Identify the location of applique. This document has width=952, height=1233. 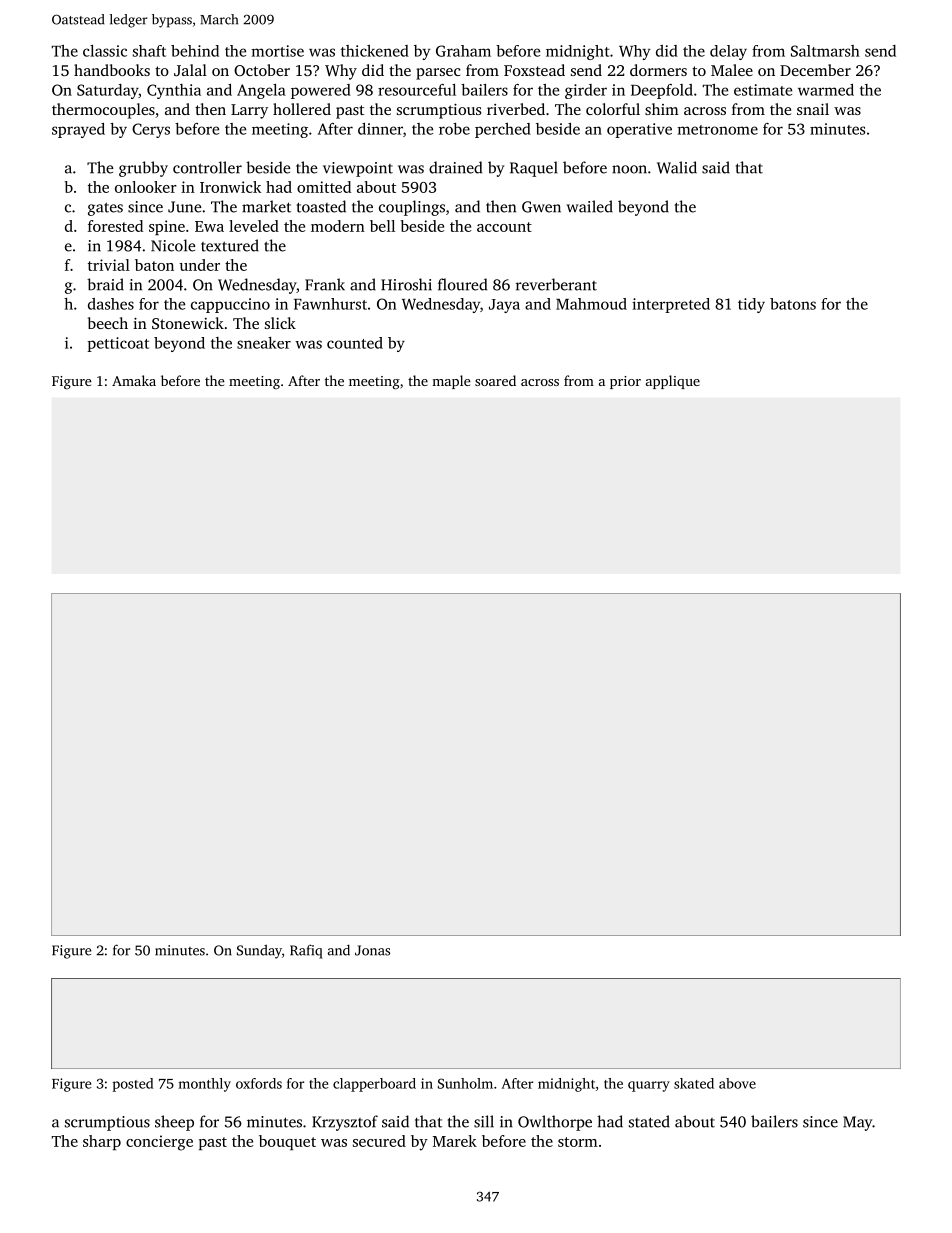
(673, 382).
